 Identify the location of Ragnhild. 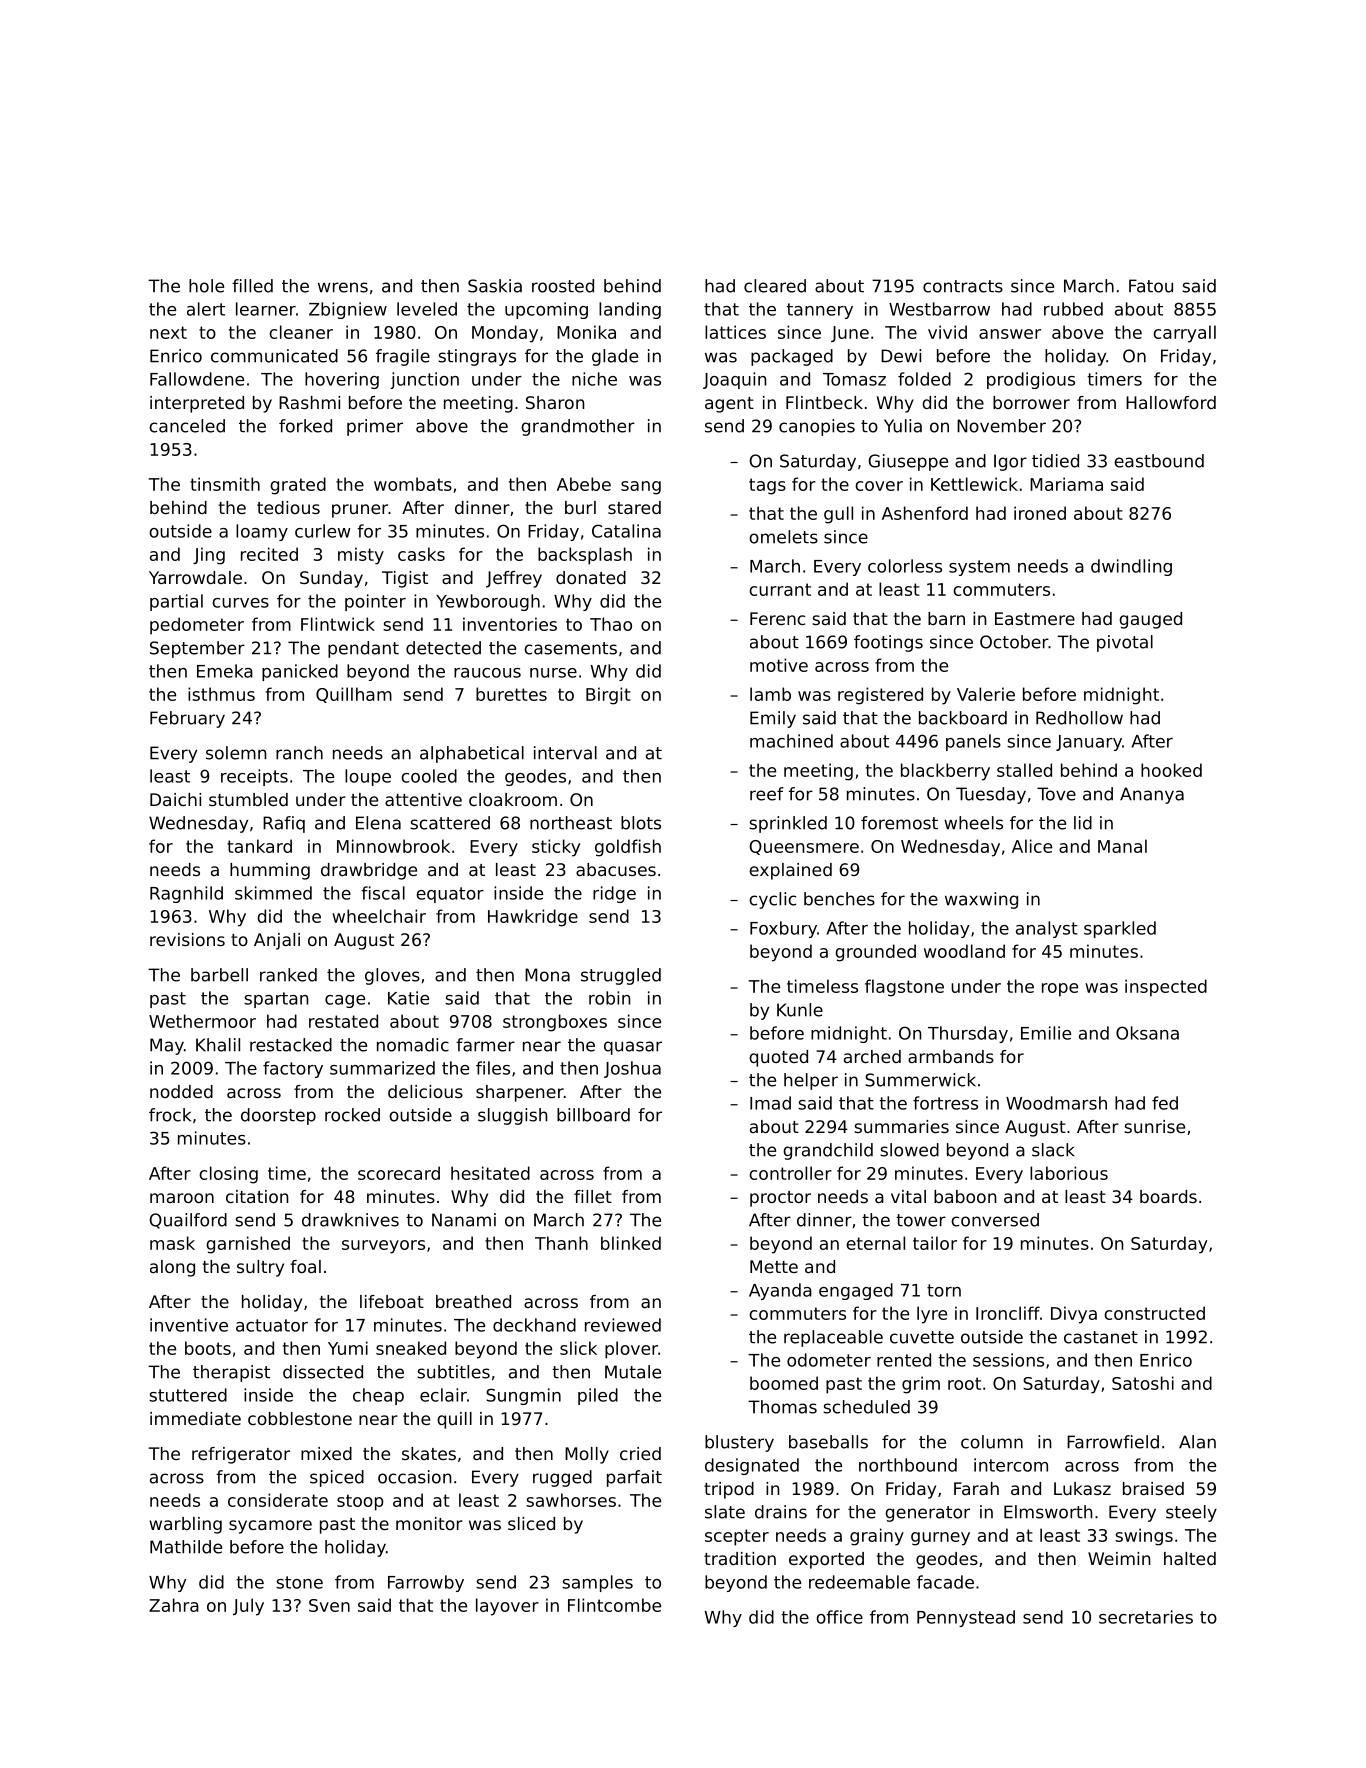
(186, 894).
